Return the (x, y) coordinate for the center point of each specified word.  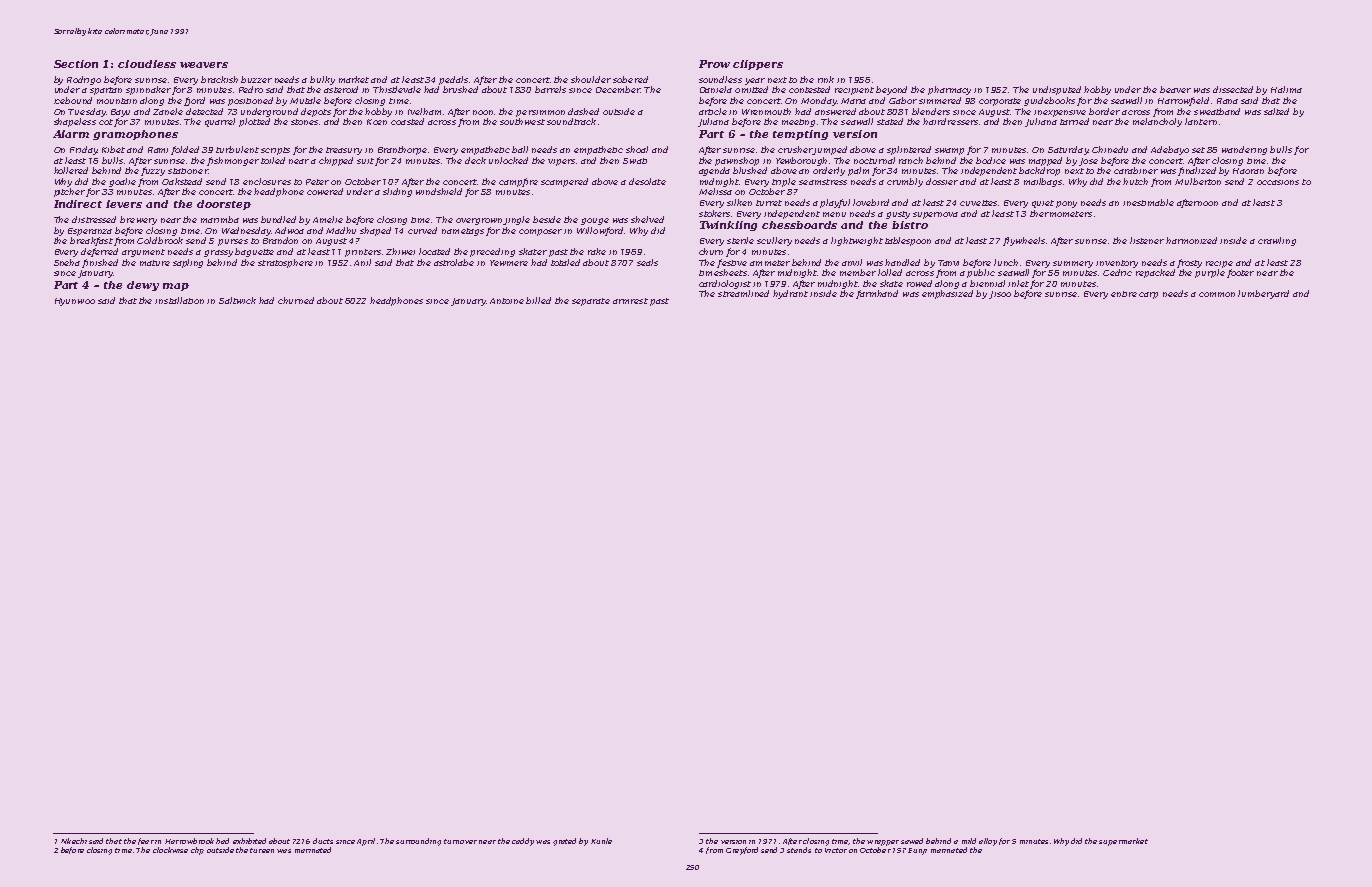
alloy (988, 842)
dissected (1233, 89)
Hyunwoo (75, 302)
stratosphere (285, 263)
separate (591, 302)
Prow (714, 64)
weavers (204, 65)
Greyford (742, 851)
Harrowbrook (189, 841)
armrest (630, 301)
